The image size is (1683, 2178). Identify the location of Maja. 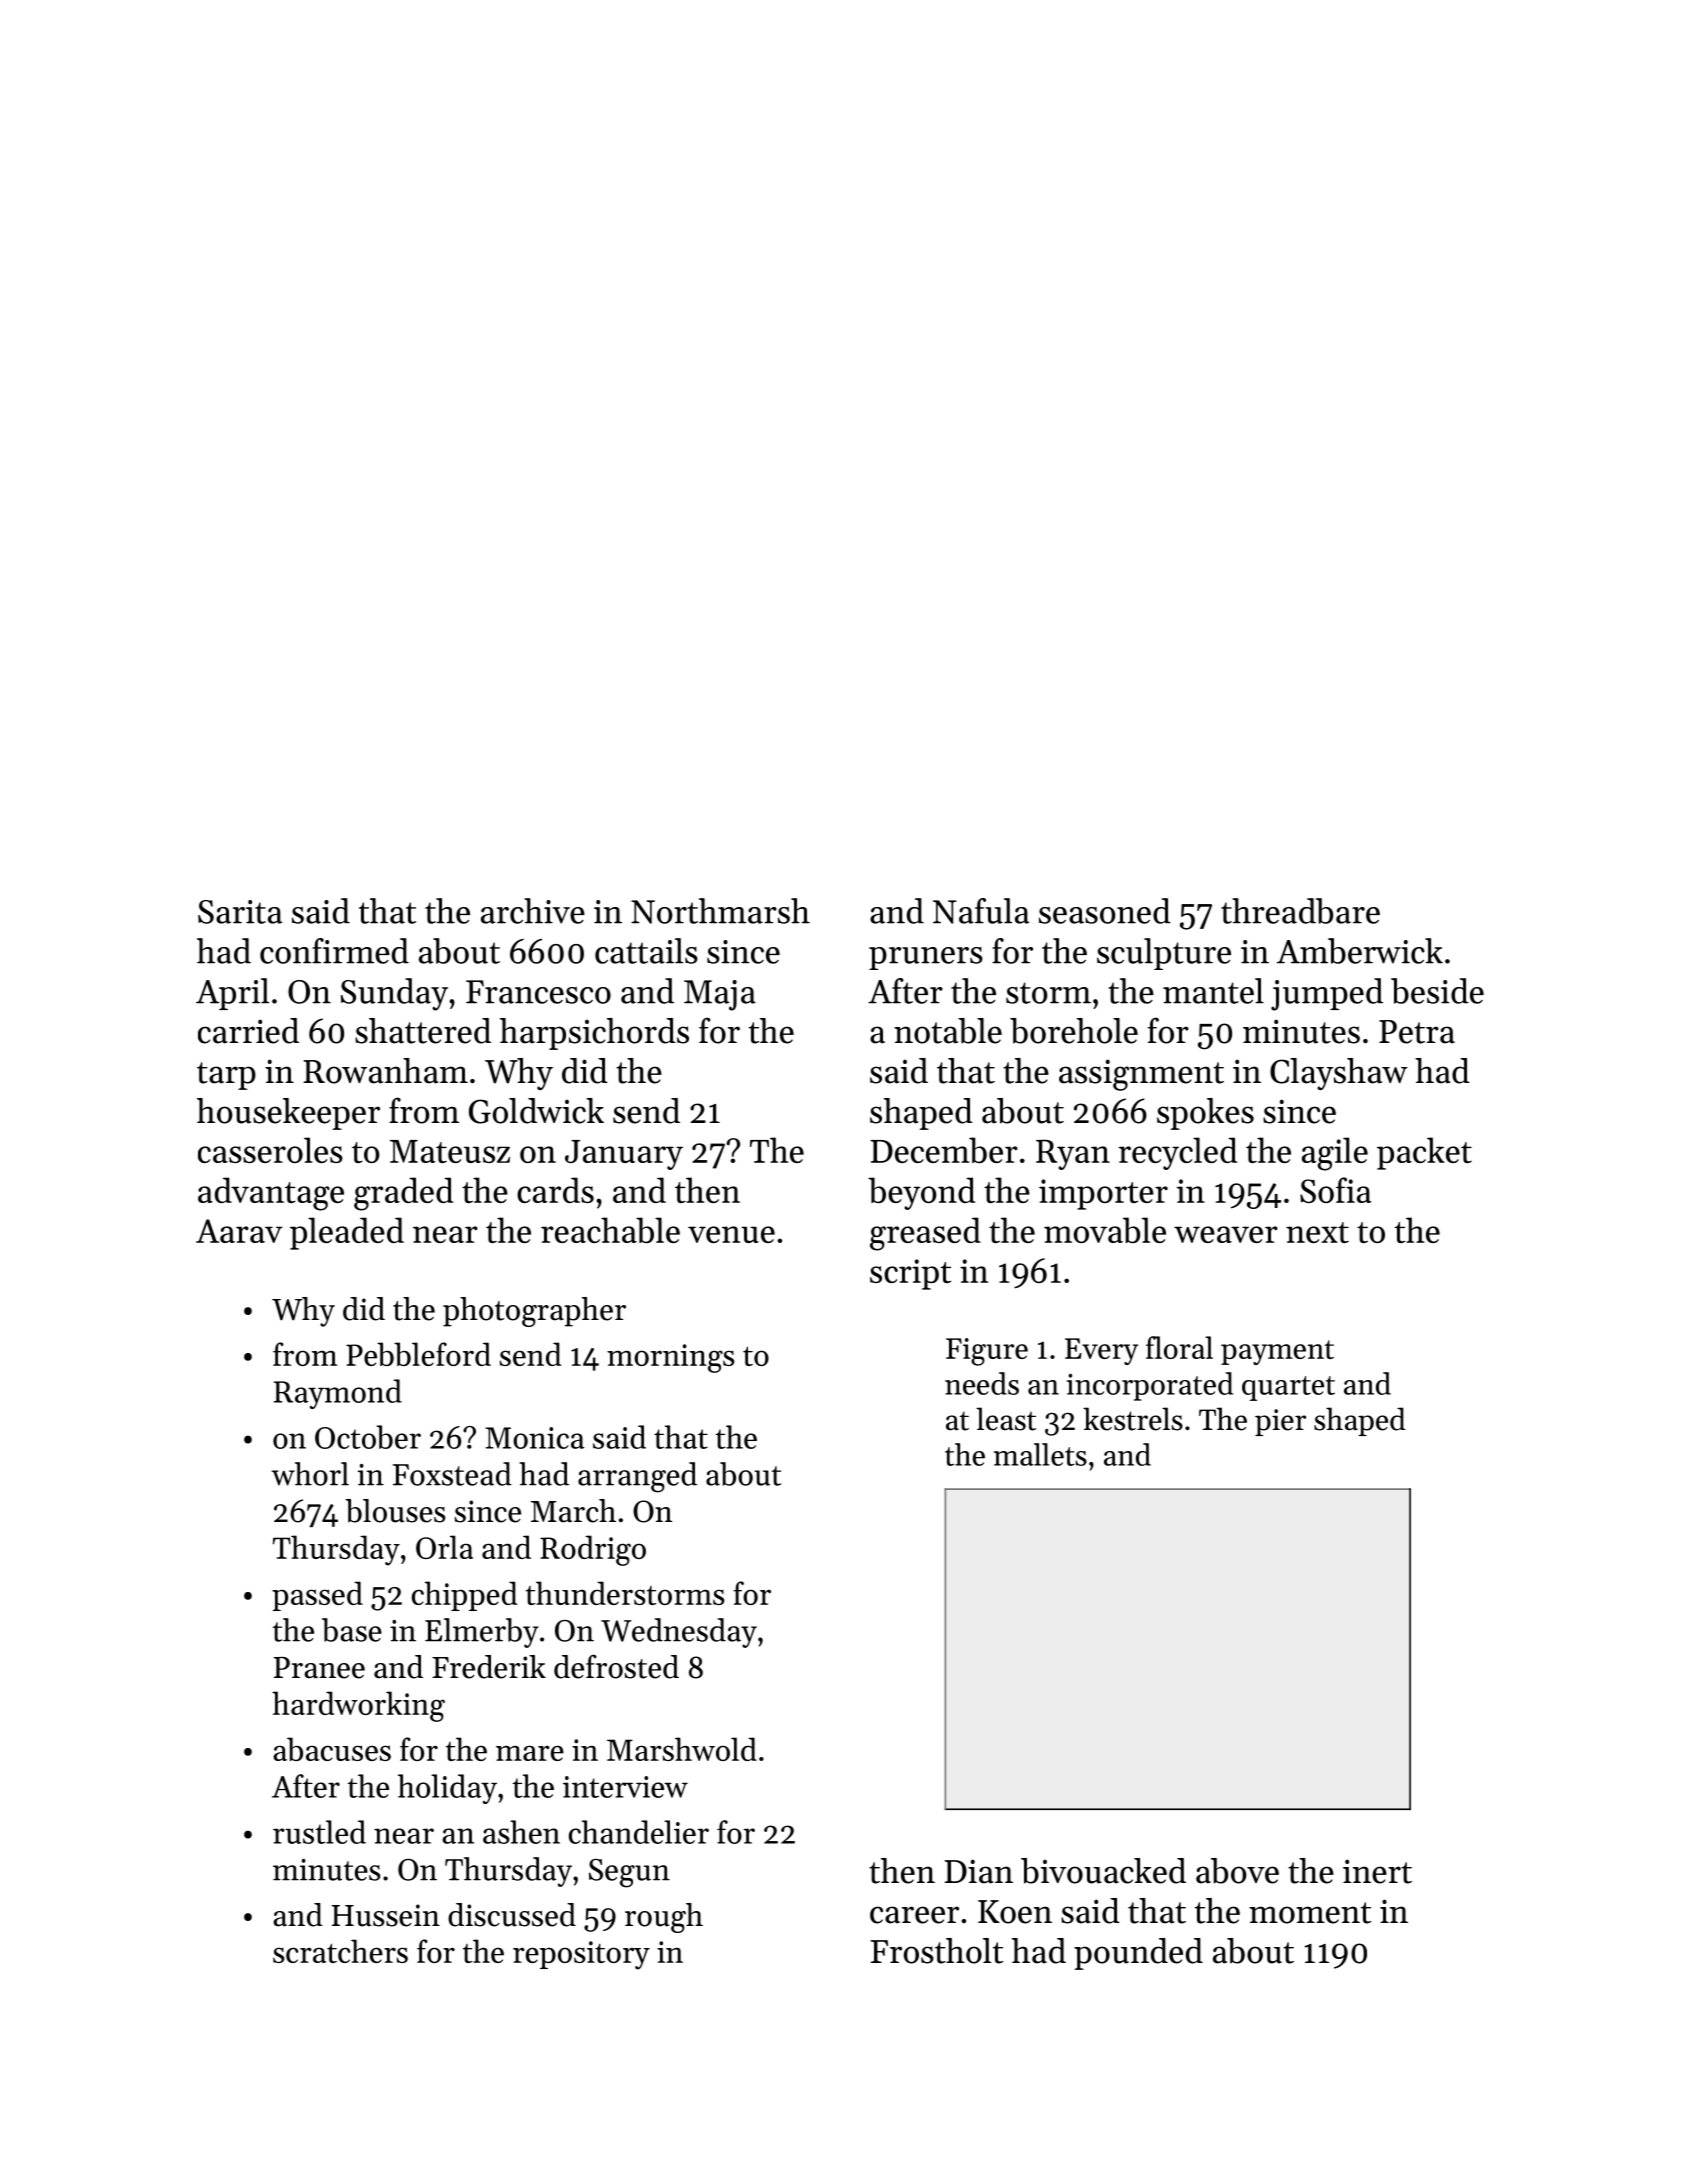
(720, 995).
